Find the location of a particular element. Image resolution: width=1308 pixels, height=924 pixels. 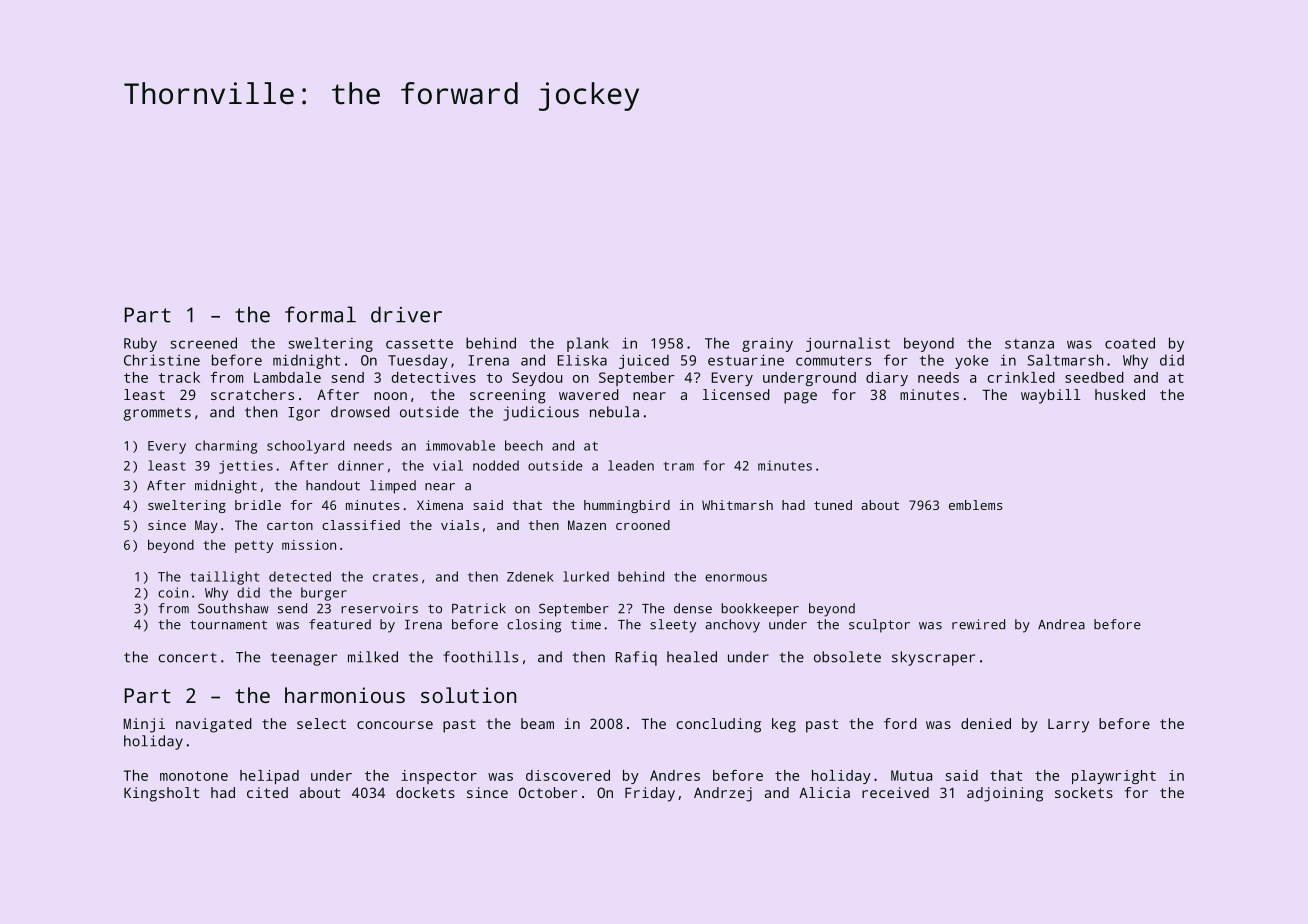

October is located at coordinates (548, 792).
